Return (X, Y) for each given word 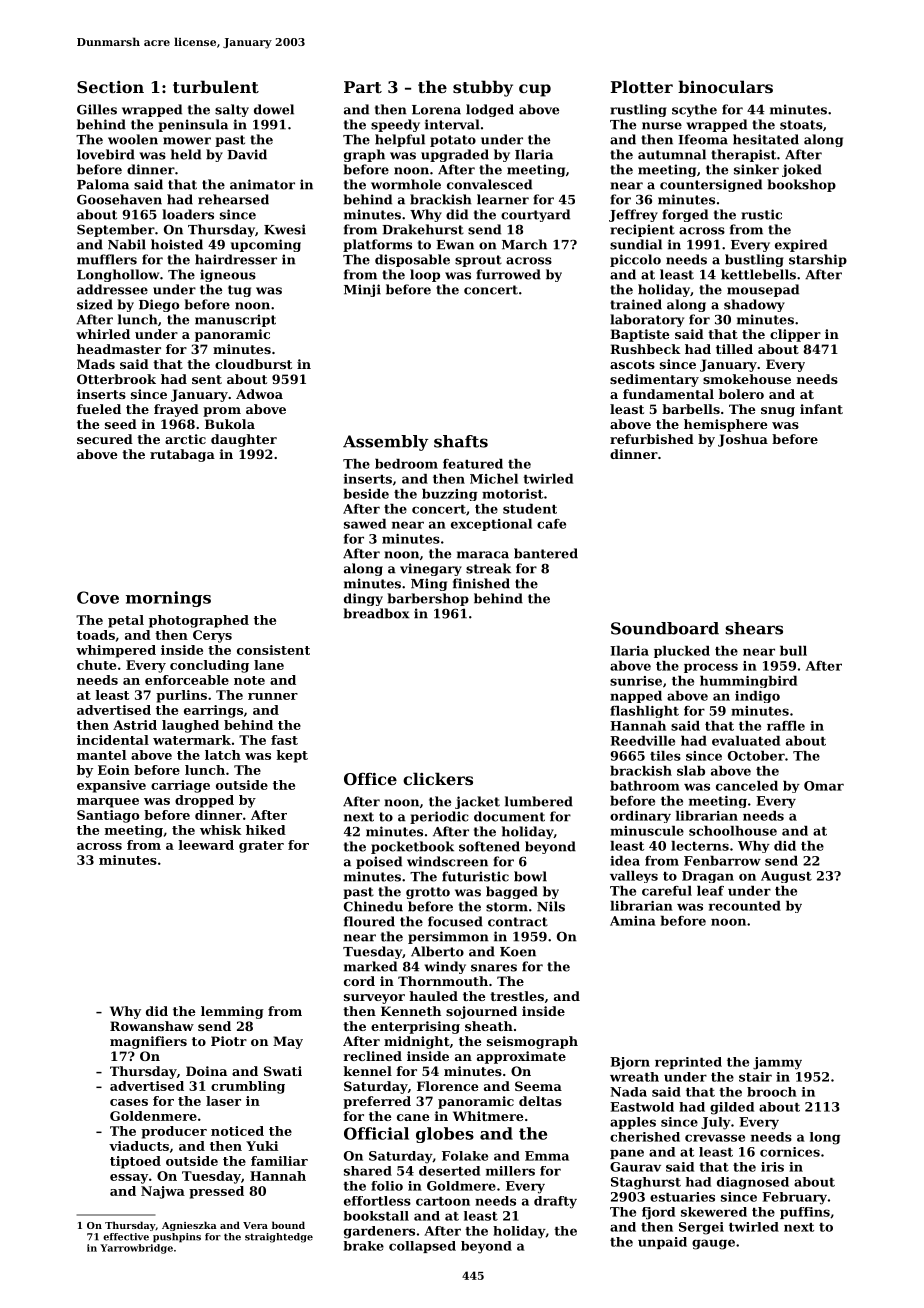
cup (535, 90)
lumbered (539, 801)
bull (793, 651)
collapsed (422, 1247)
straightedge (279, 1238)
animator (262, 184)
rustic (761, 214)
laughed (190, 726)
